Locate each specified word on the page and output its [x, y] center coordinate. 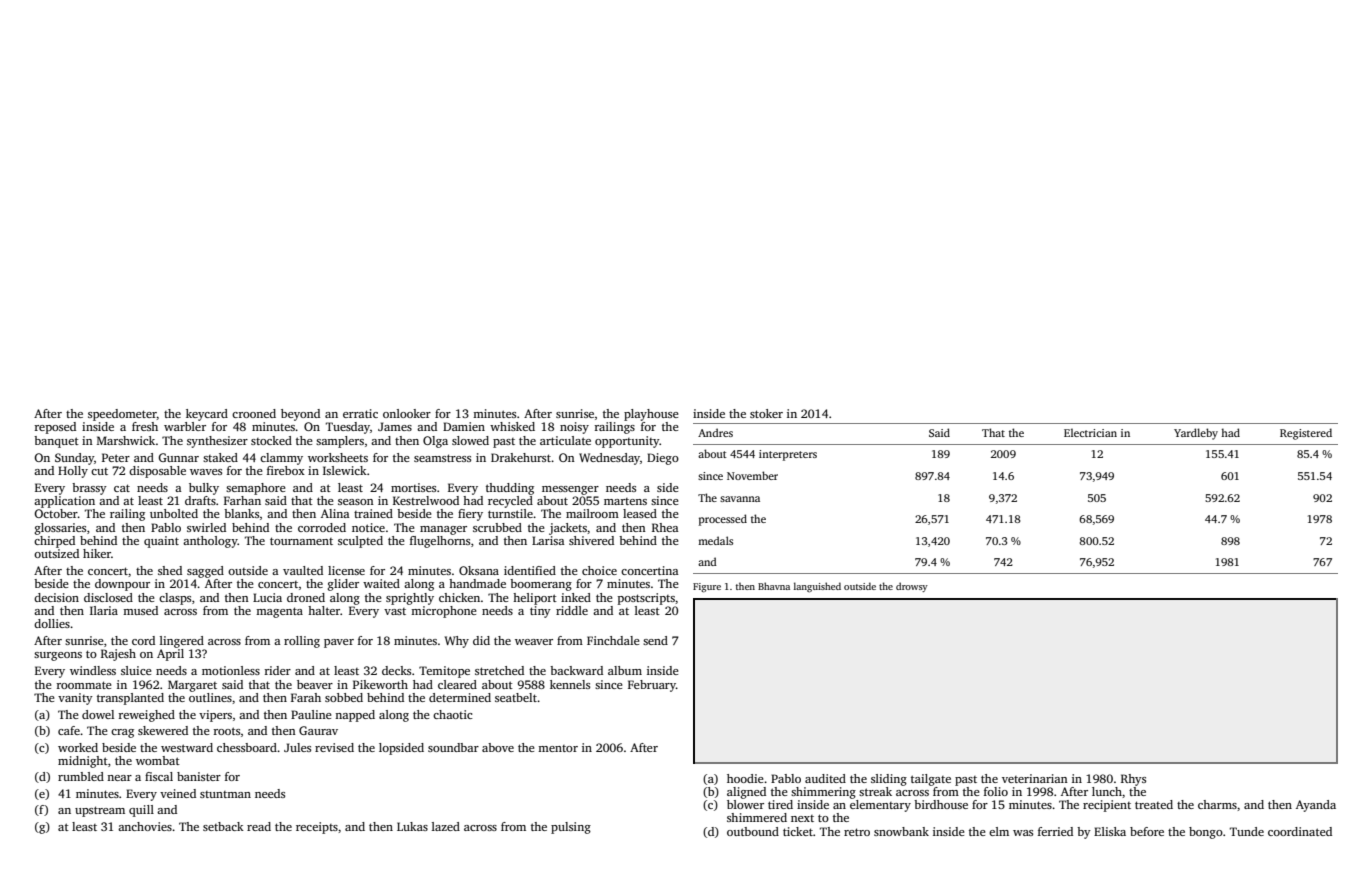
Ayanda [1316, 806]
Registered [1306, 434]
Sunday [74, 459]
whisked [512, 426]
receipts [317, 828]
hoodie [745, 778]
